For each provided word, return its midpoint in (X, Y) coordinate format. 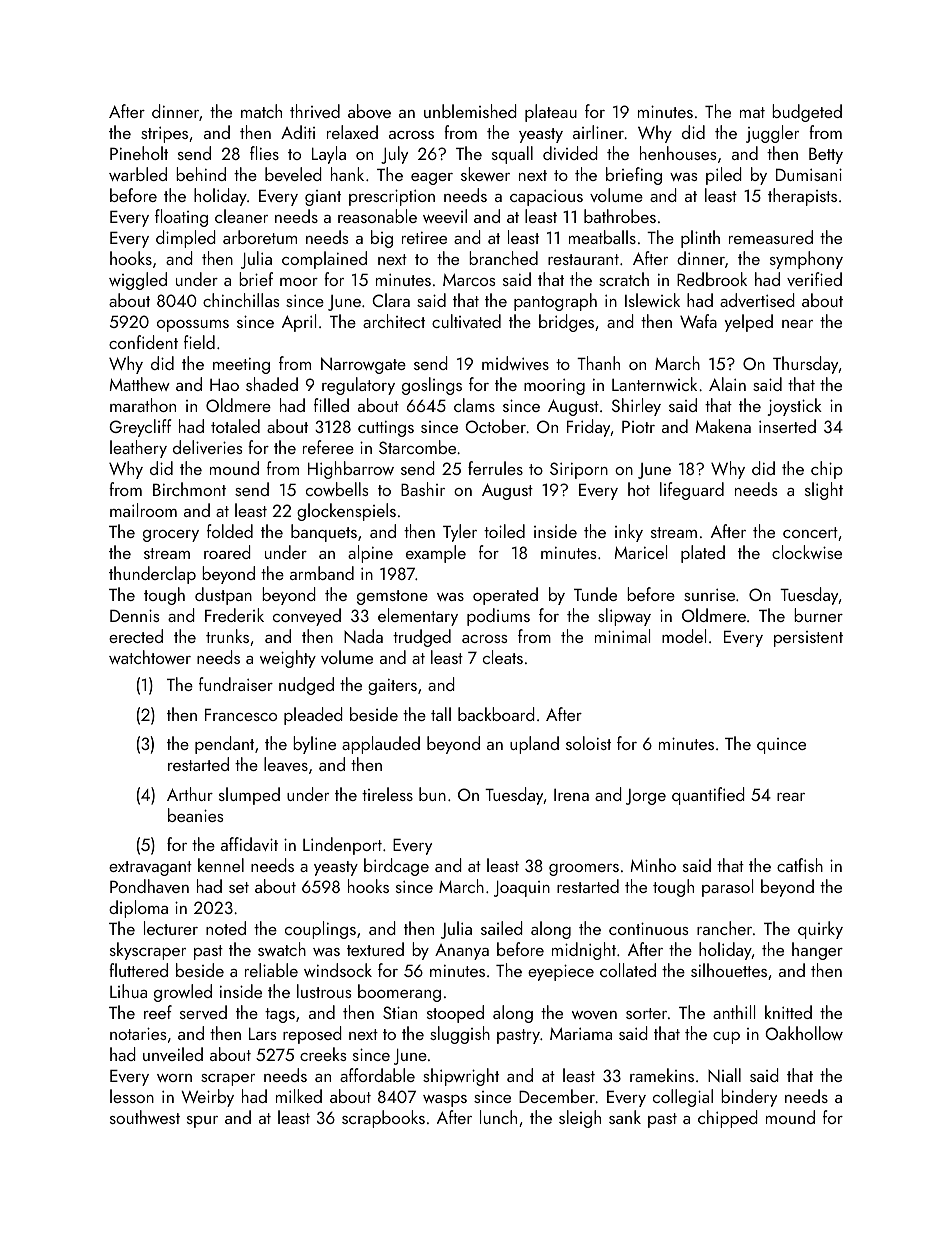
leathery (138, 449)
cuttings (386, 429)
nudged (306, 686)
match (261, 111)
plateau (551, 113)
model (684, 636)
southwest (145, 1117)
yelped (748, 323)
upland (534, 745)
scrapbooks (383, 1119)
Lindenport (342, 846)
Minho (653, 865)
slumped (249, 796)
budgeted (807, 113)
